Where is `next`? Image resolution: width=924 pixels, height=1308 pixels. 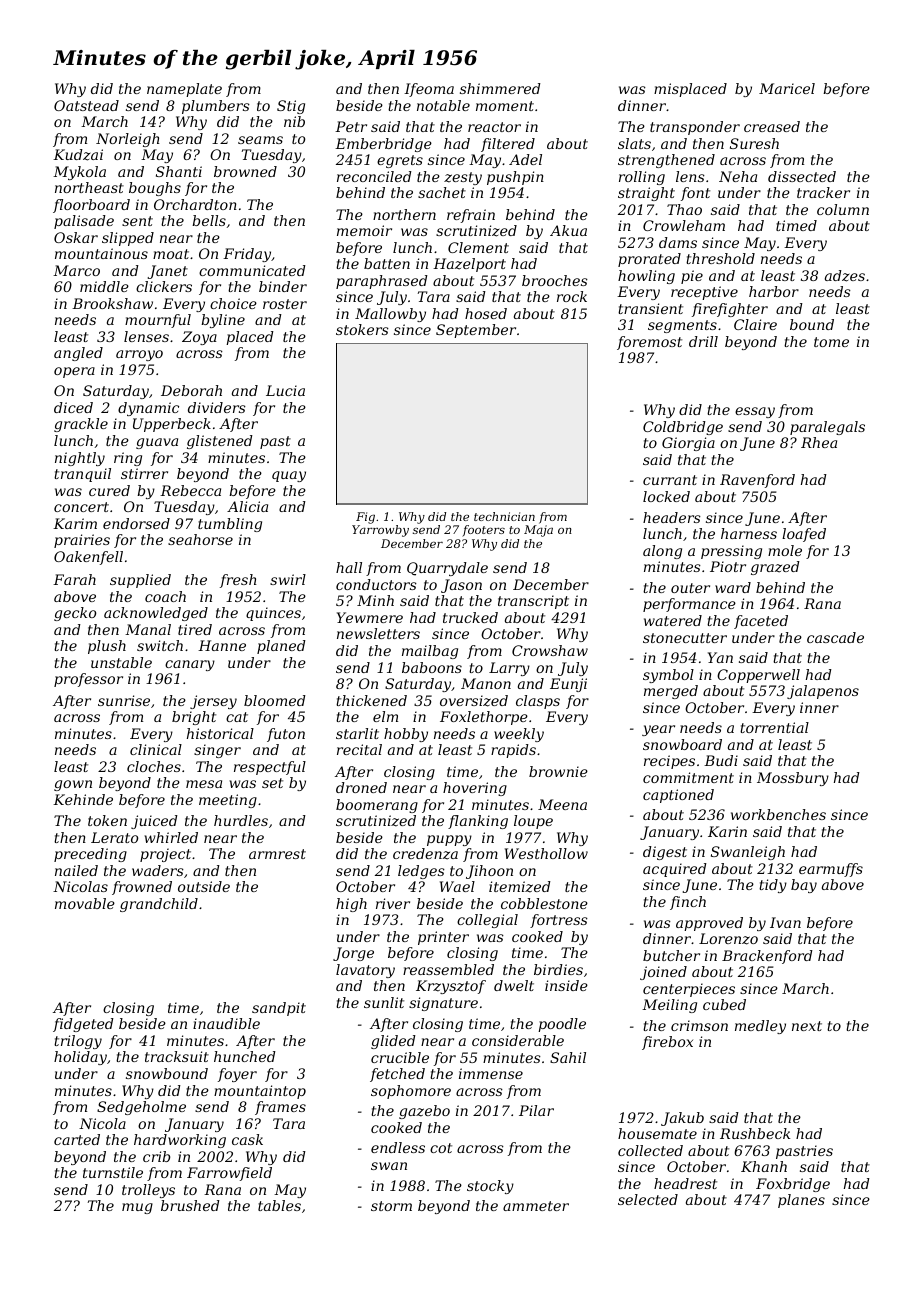
next is located at coordinates (807, 1026).
